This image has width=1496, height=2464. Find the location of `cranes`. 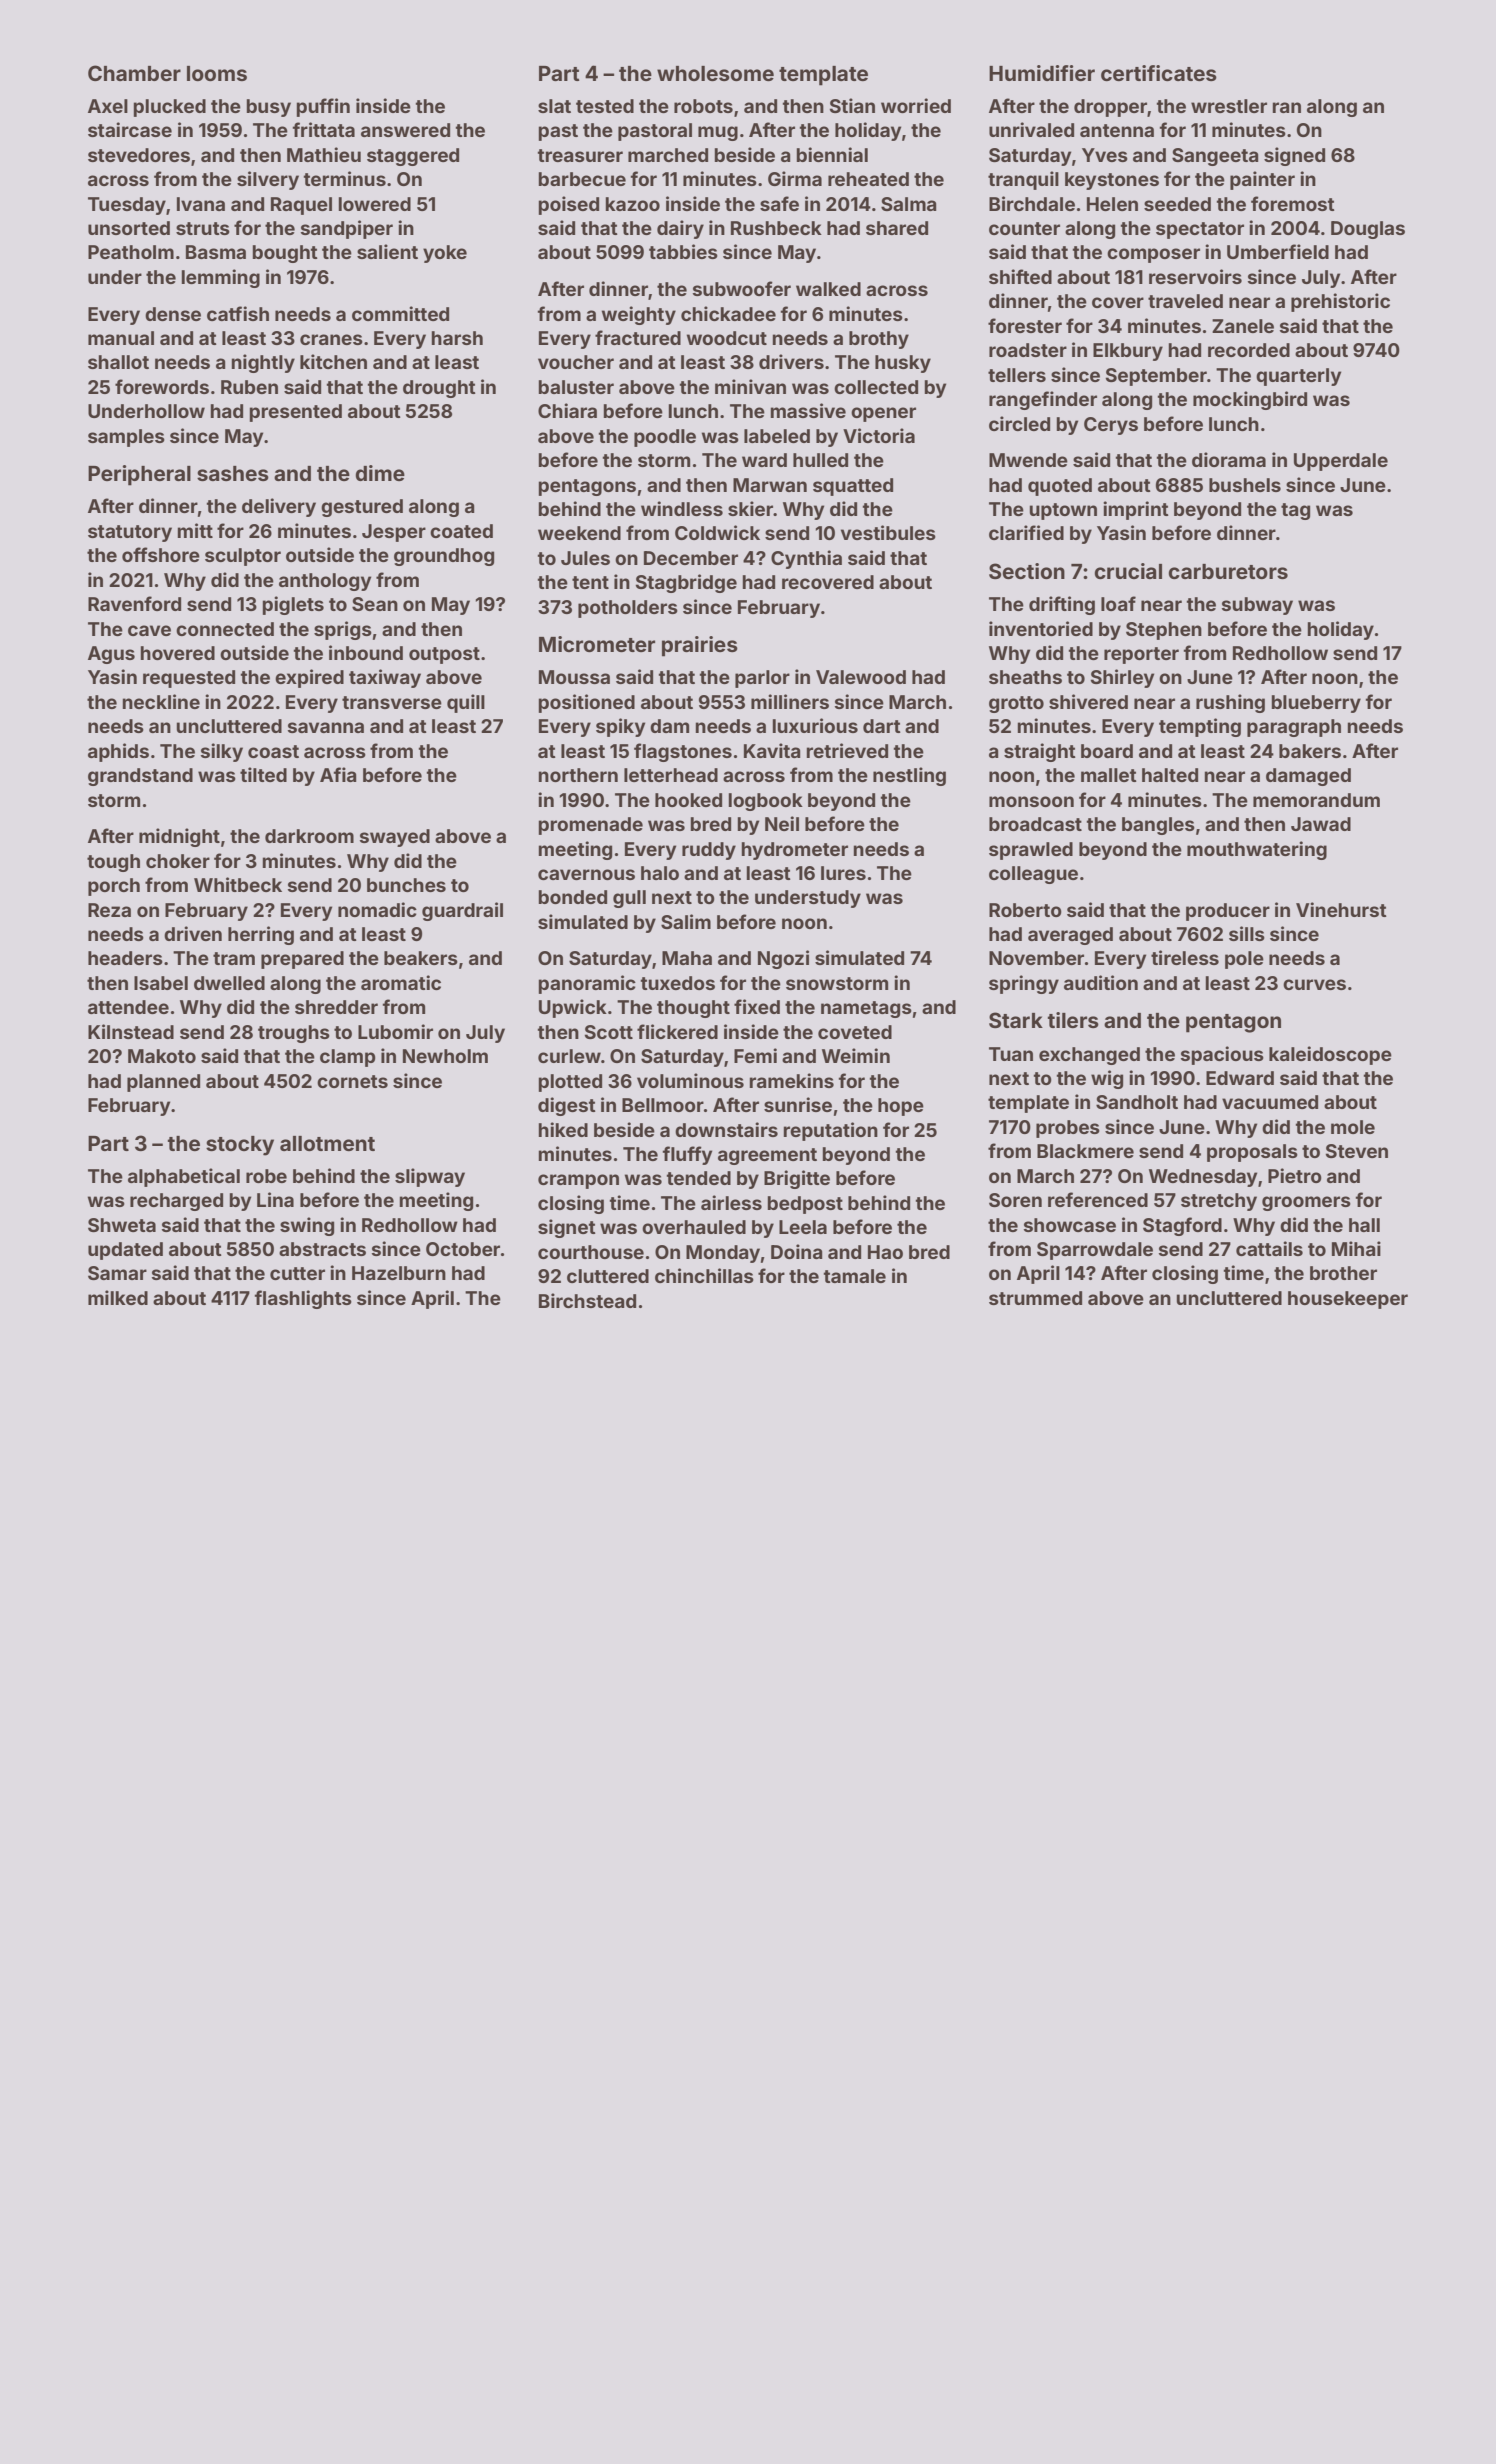

cranes is located at coordinates (331, 339).
